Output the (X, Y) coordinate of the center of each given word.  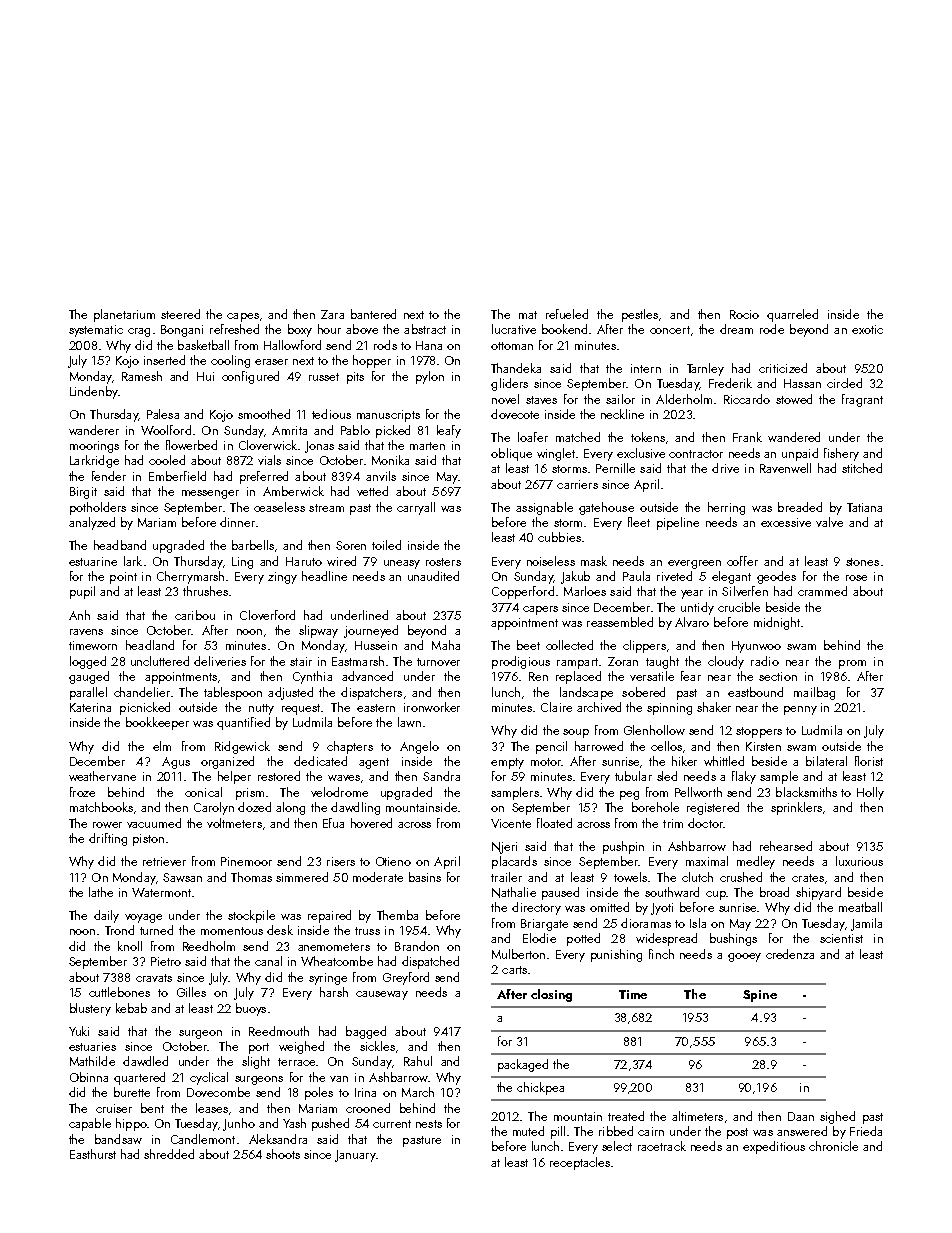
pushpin (623, 847)
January (355, 1156)
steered (180, 314)
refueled (567, 314)
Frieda (866, 1131)
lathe (101, 892)
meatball (860, 907)
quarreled (792, 315)
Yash (294, 1123)
